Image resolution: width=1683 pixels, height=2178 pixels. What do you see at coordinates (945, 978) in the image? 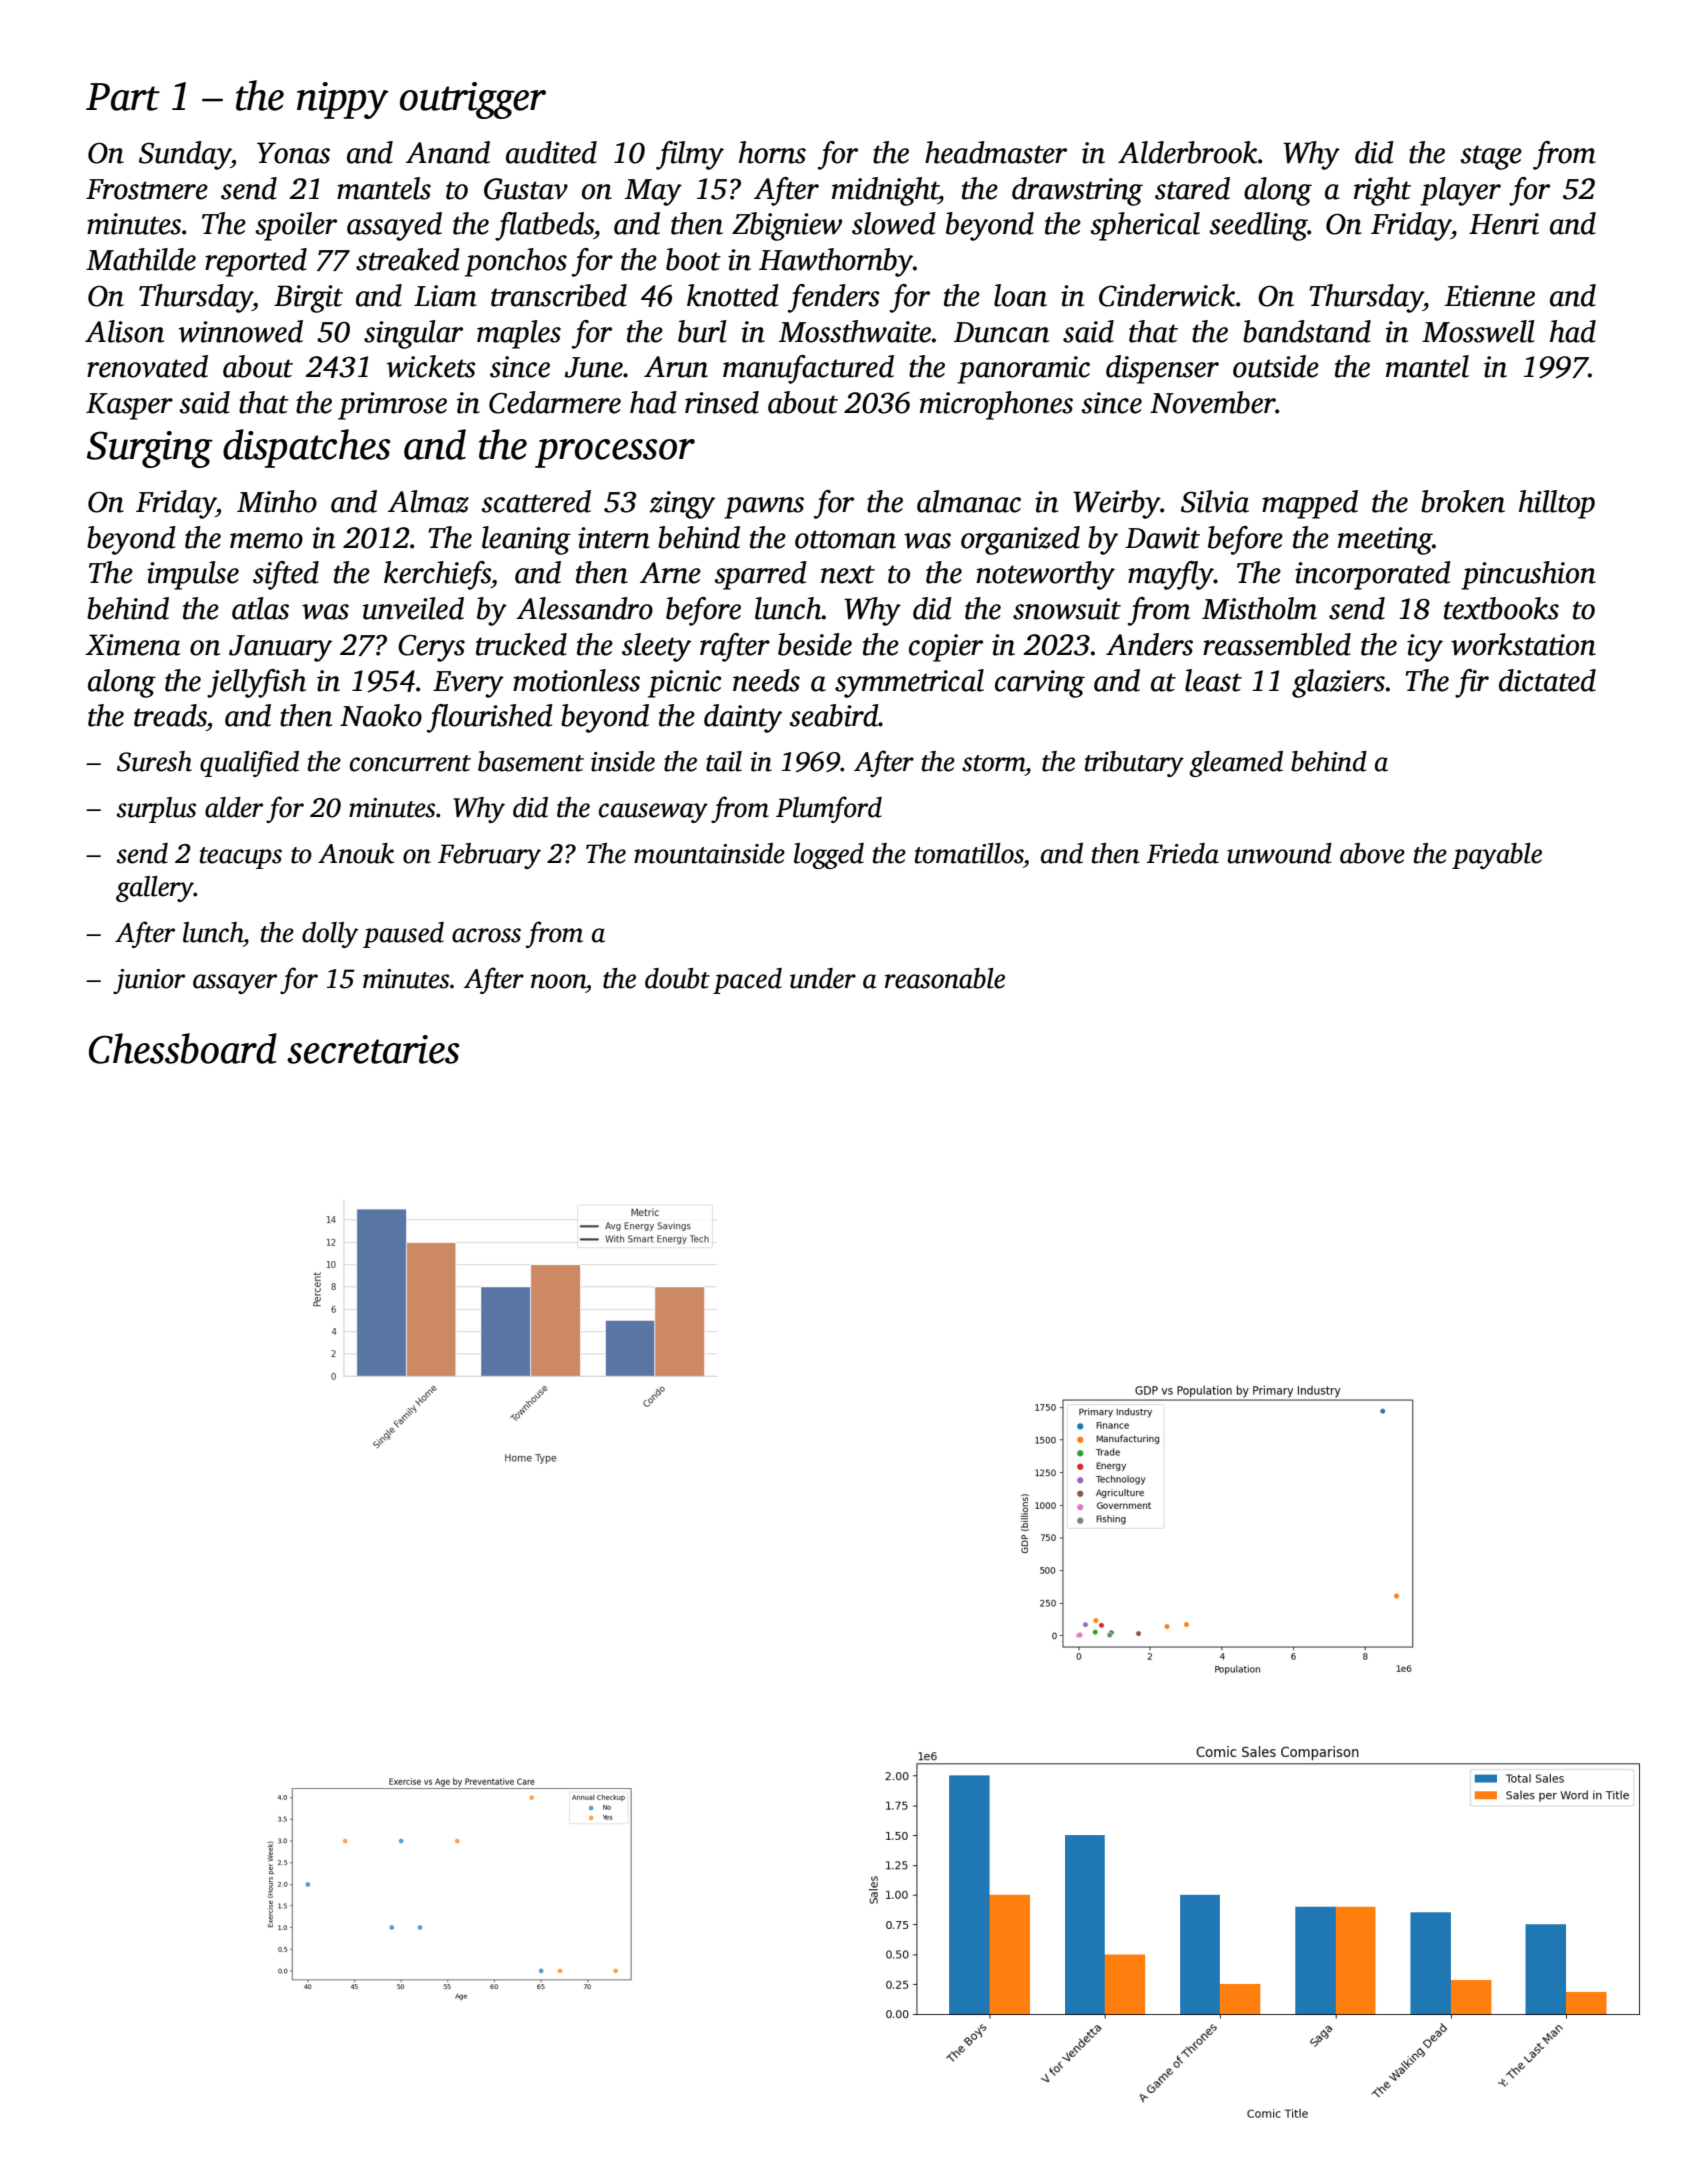
I see `reasonable` at bounding box center [945, 978].
